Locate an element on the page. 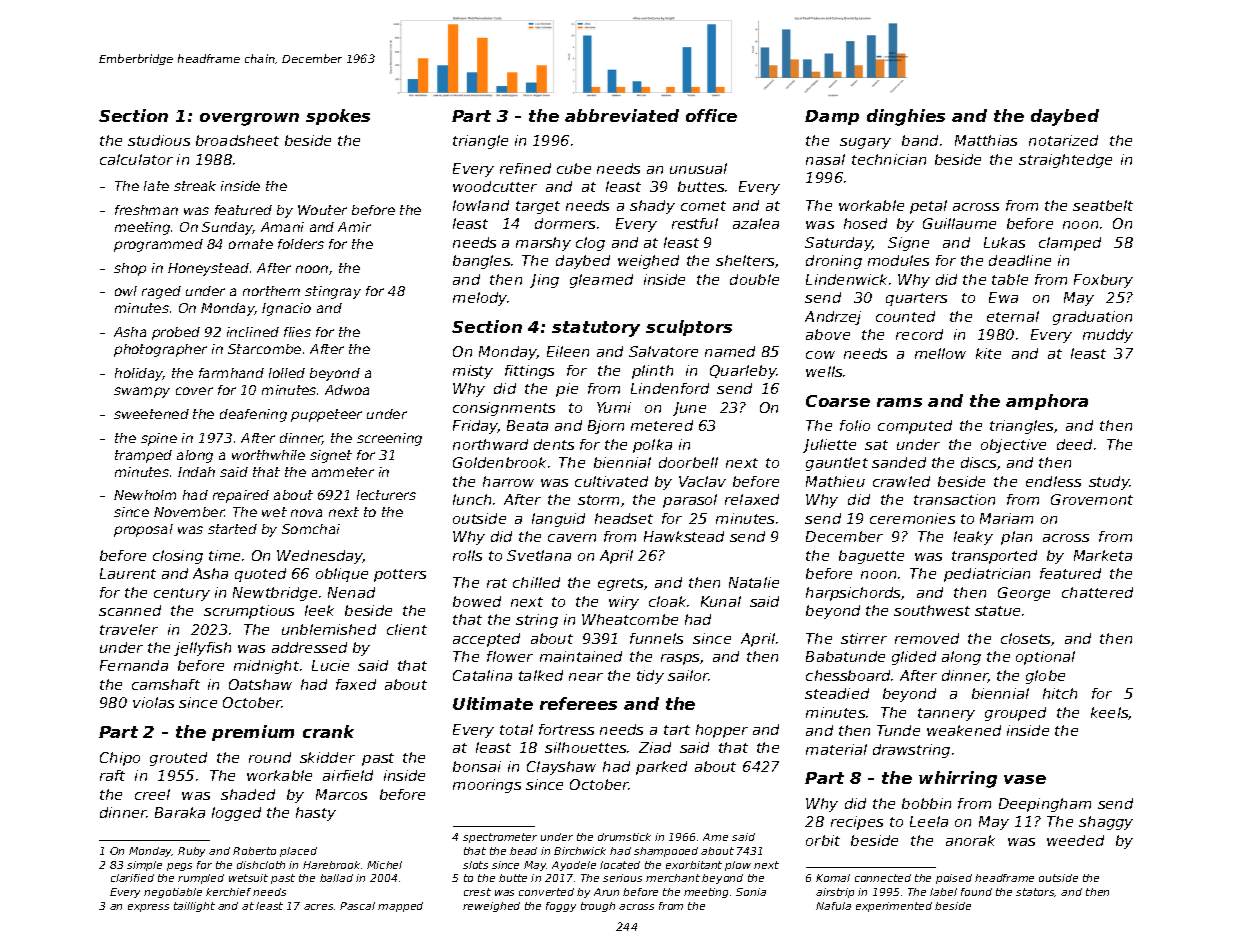 This image has height=952, width=1233. band is located at coordinates (920, 140).
